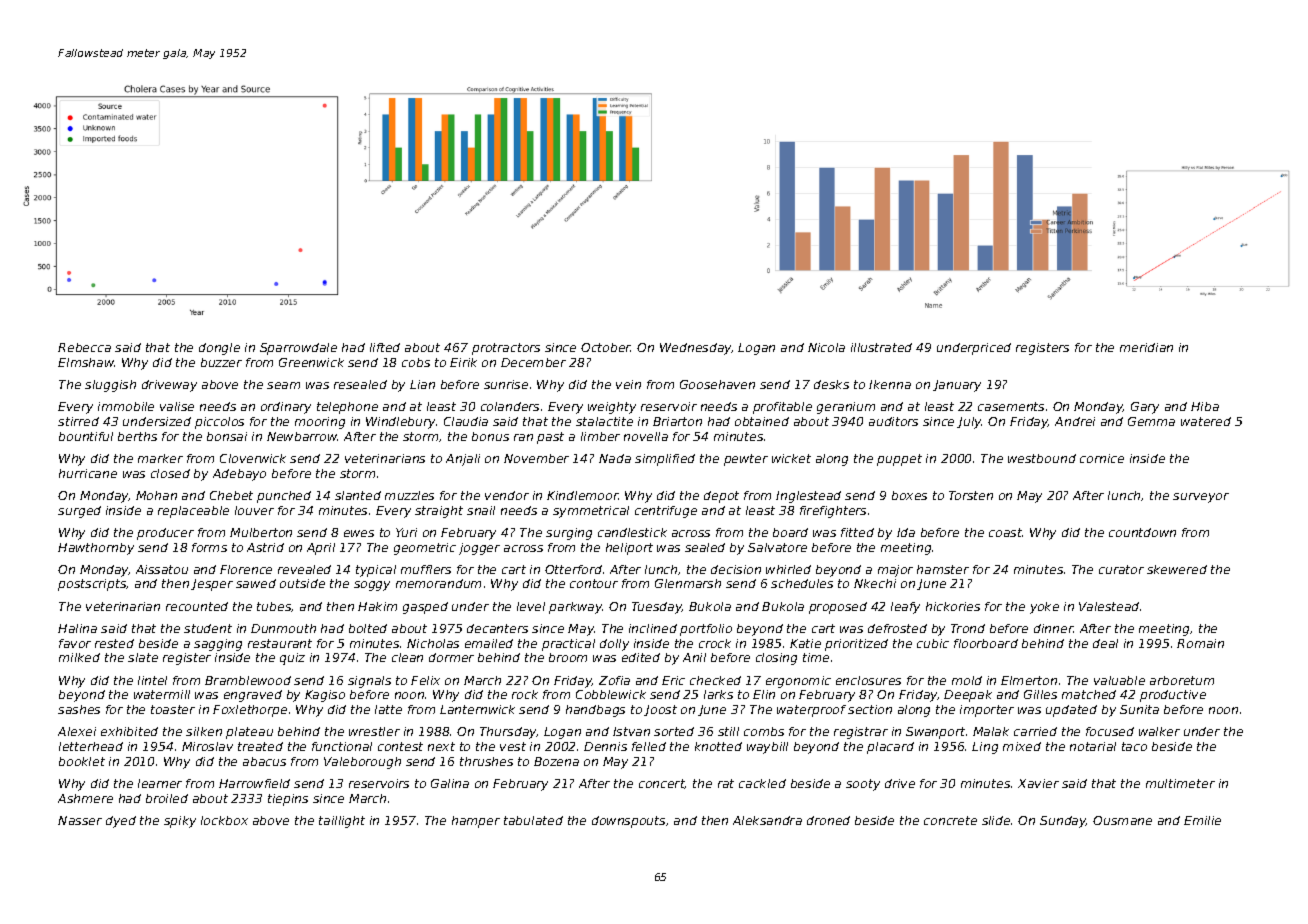 Image resolution: width=1308 pixels, height=924 pixels. I want to click on meridian, so click(1146, 347).
